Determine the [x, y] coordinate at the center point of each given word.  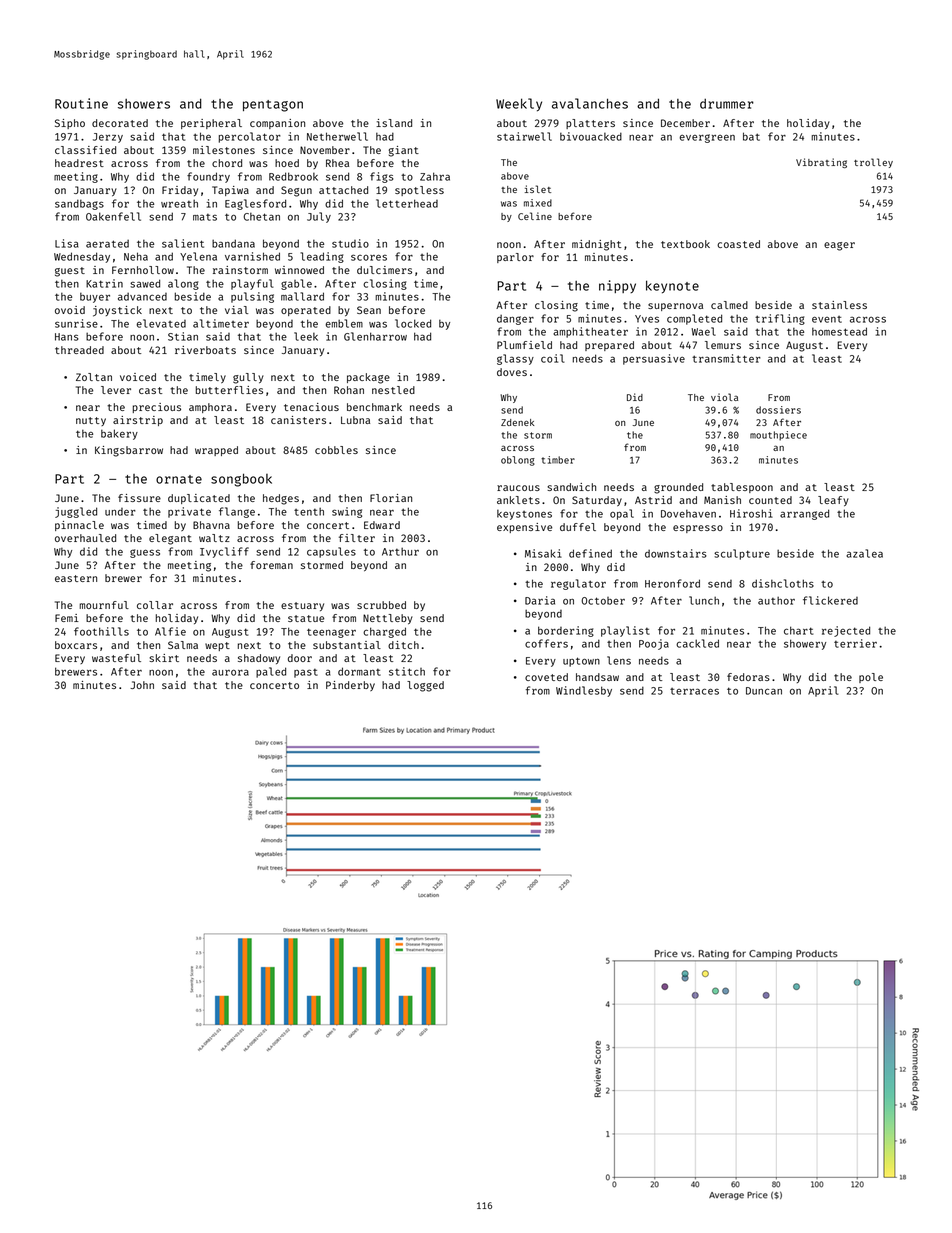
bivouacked [591, 136]
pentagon [273, 106]
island [394, 123]
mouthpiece [778, 436]
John [142, 685]
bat [751, 136]
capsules [331, 552]
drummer [727, 104]
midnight [596, 245]
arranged [804, 514]
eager [839, 246]
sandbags [79, 204]
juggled [76, 512]
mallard [302, 296]
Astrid [653, 500]
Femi [67, 618]
